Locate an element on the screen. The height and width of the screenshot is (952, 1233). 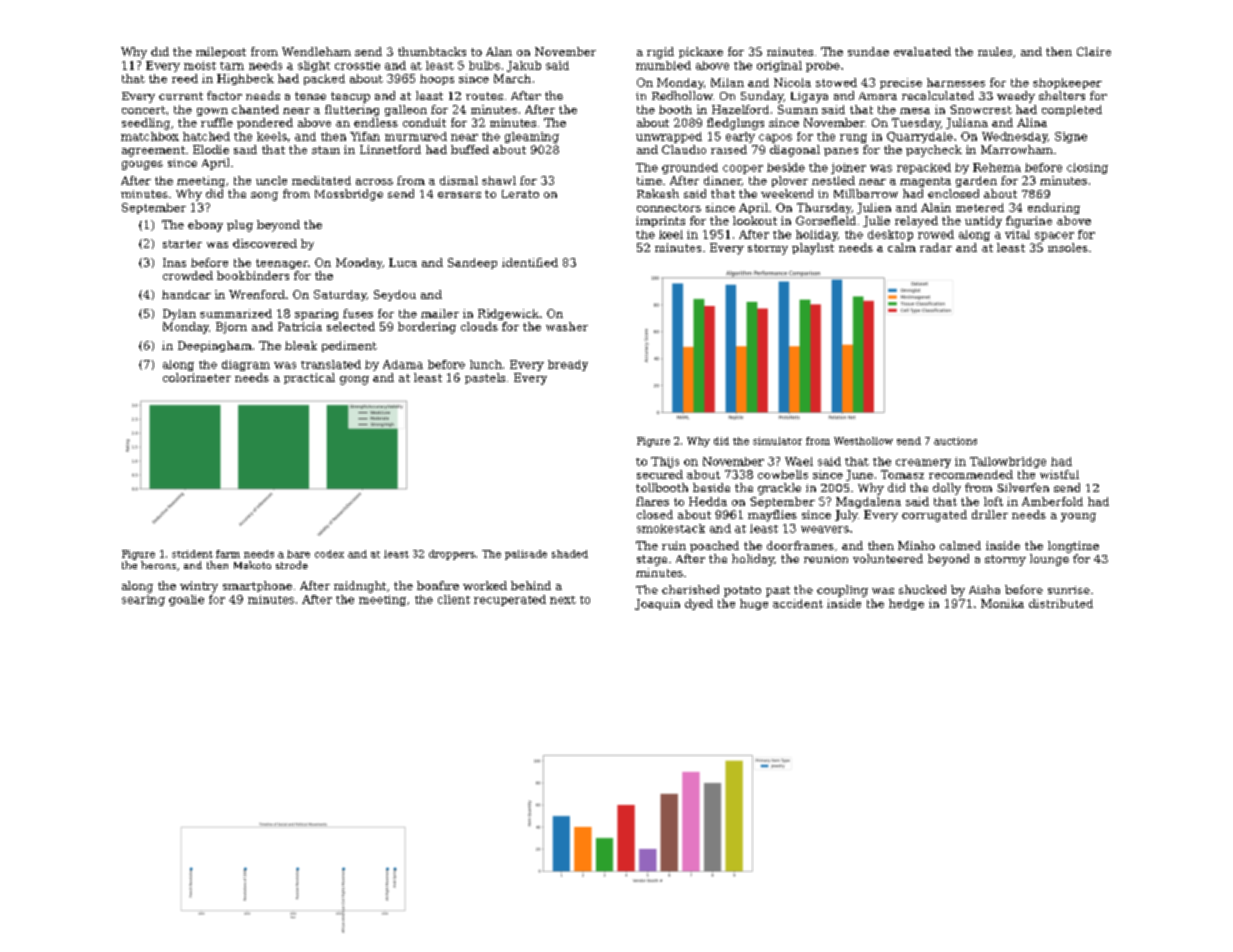
Thijs is located at coordinates (665, 462).
